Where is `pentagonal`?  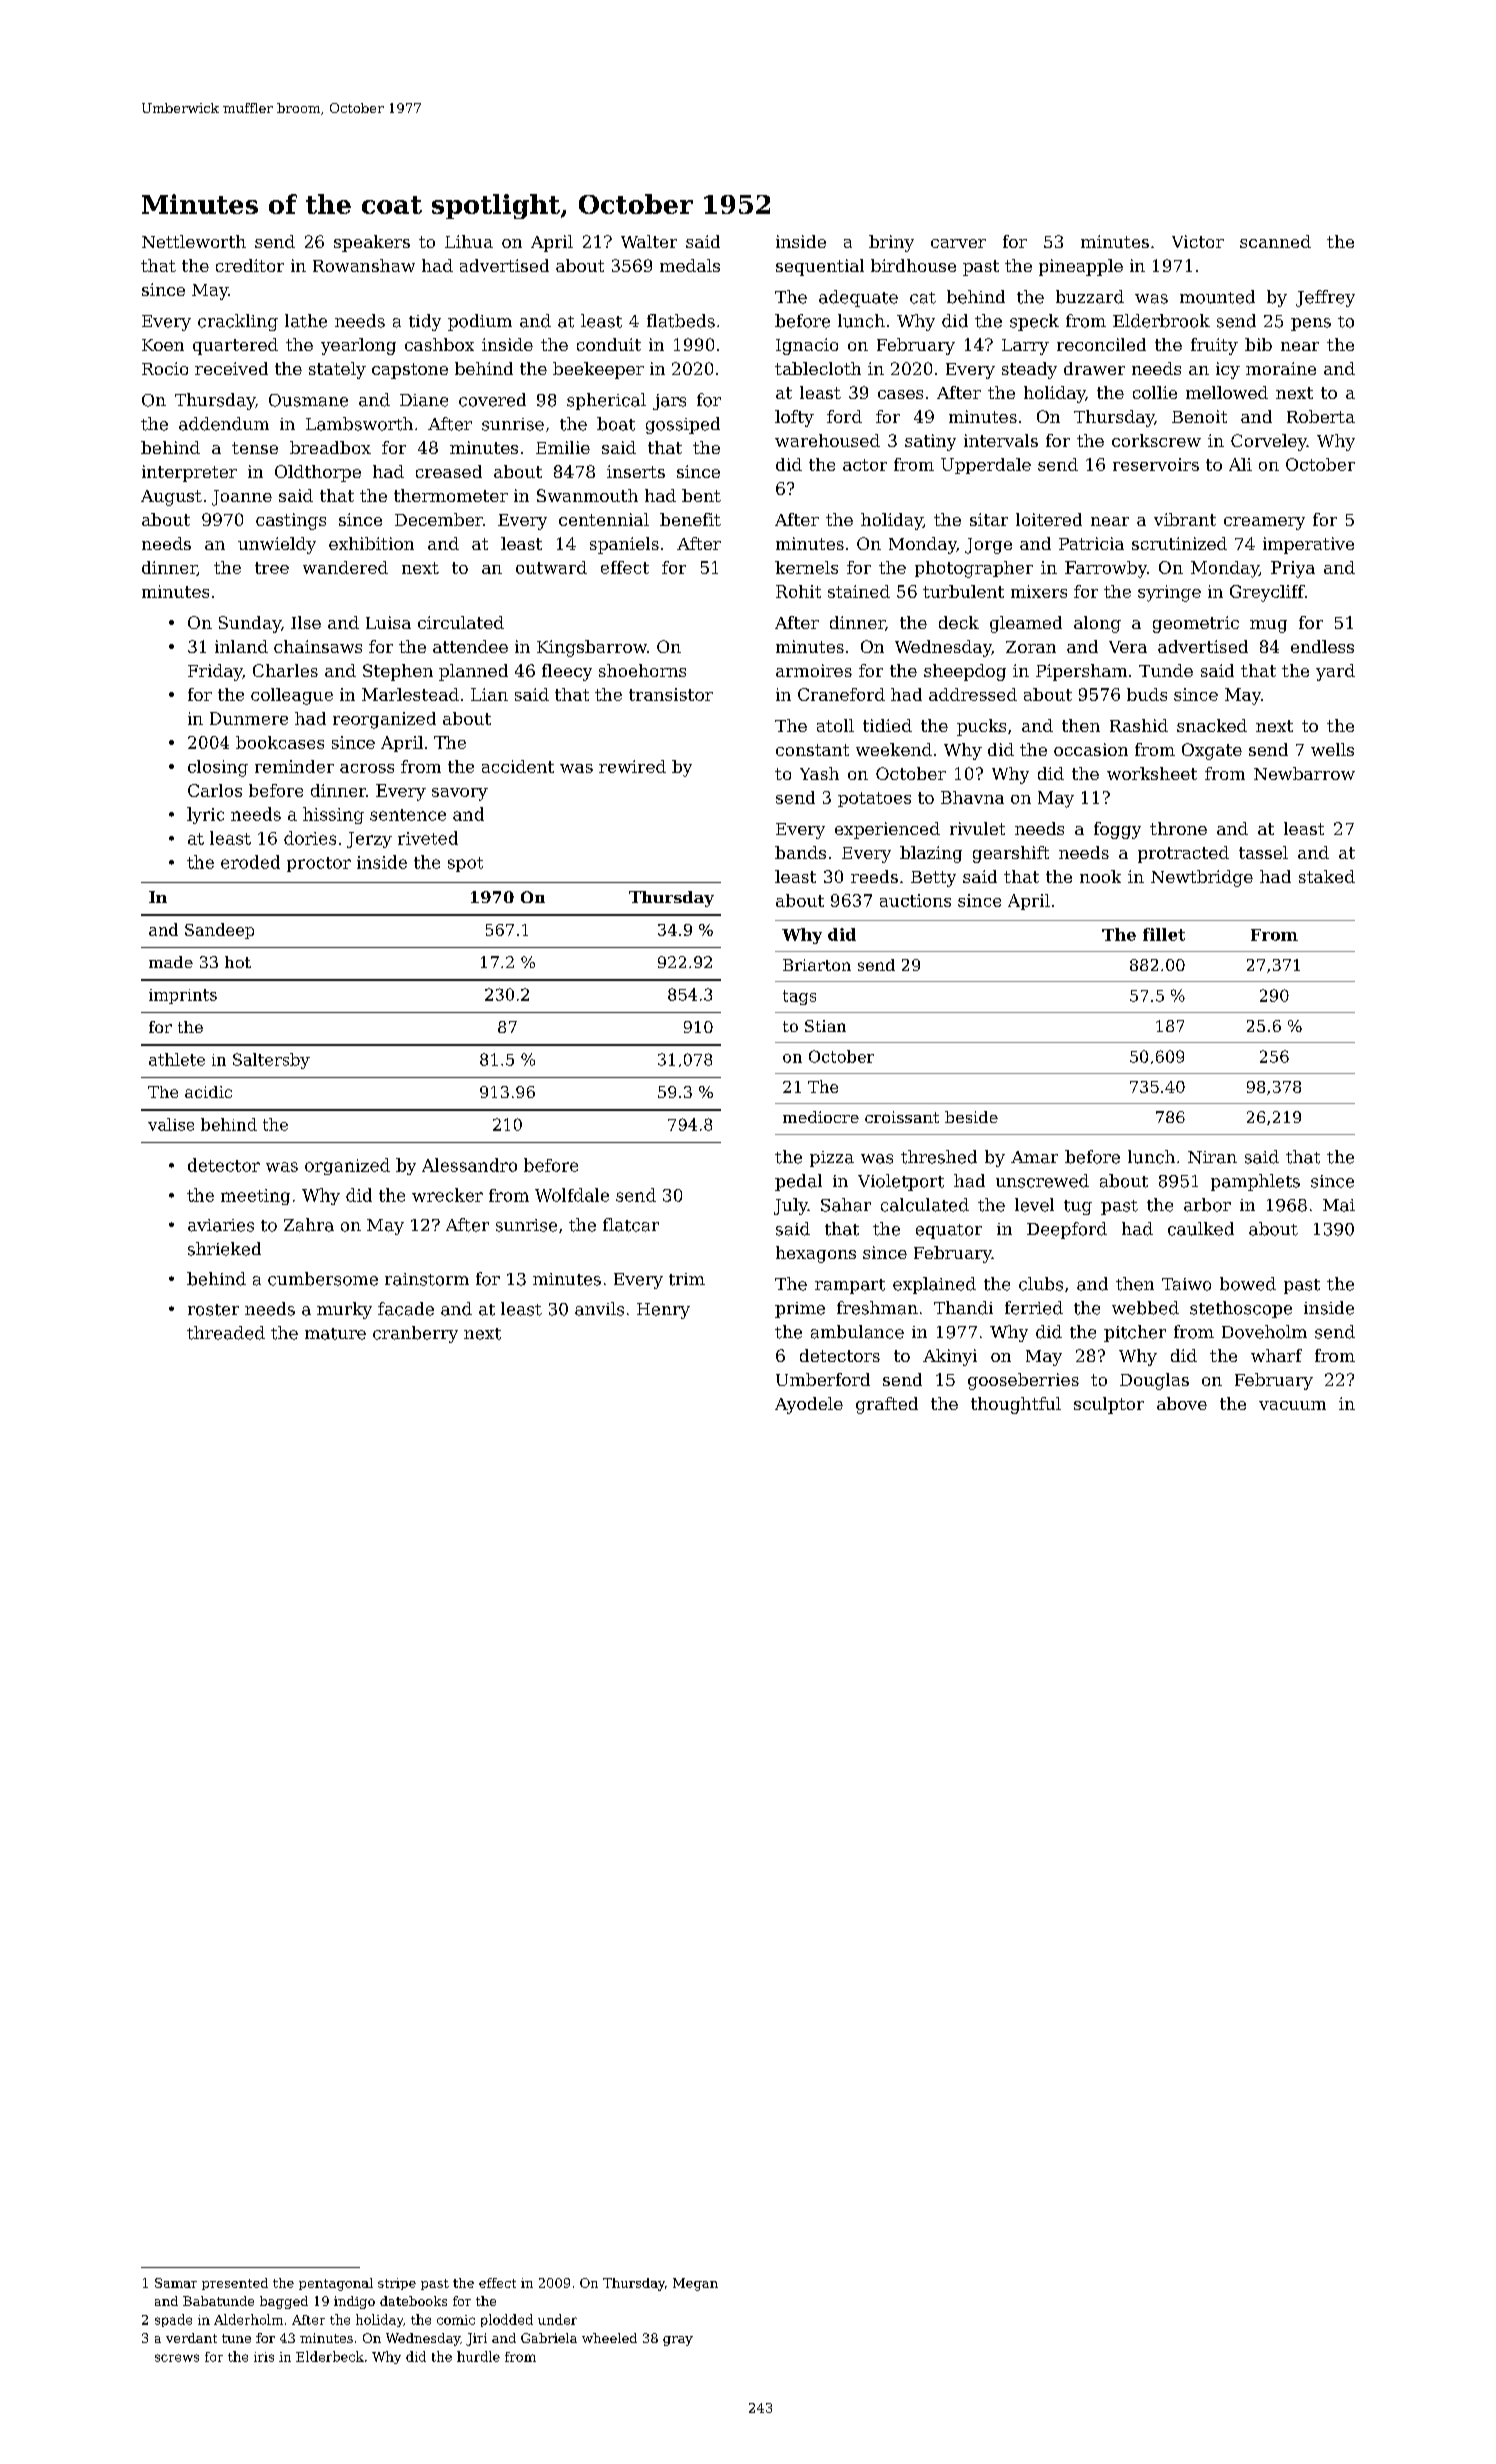
pentagonal is located at coordinates (336, 2284).
